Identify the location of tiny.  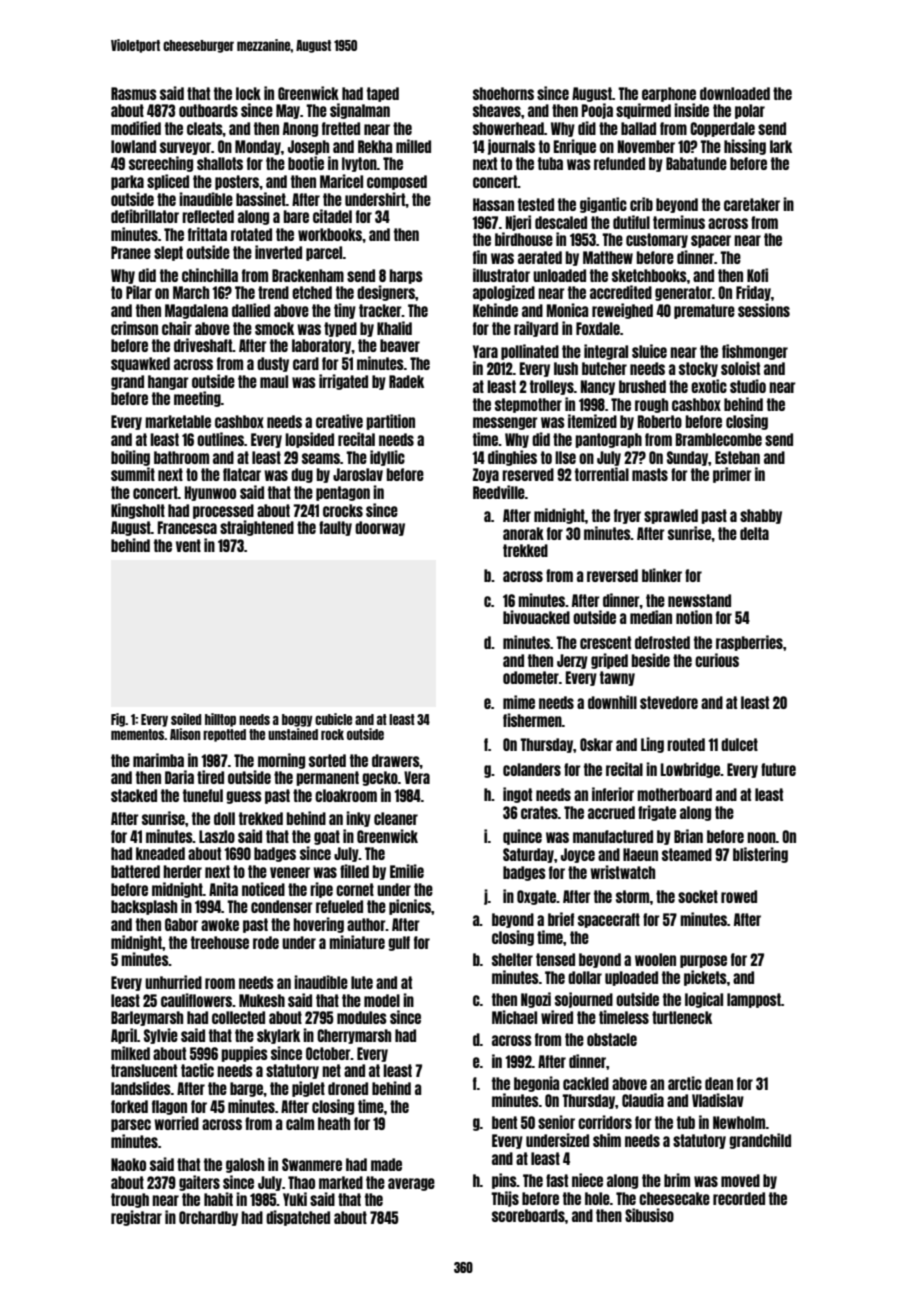
(345, 311).
